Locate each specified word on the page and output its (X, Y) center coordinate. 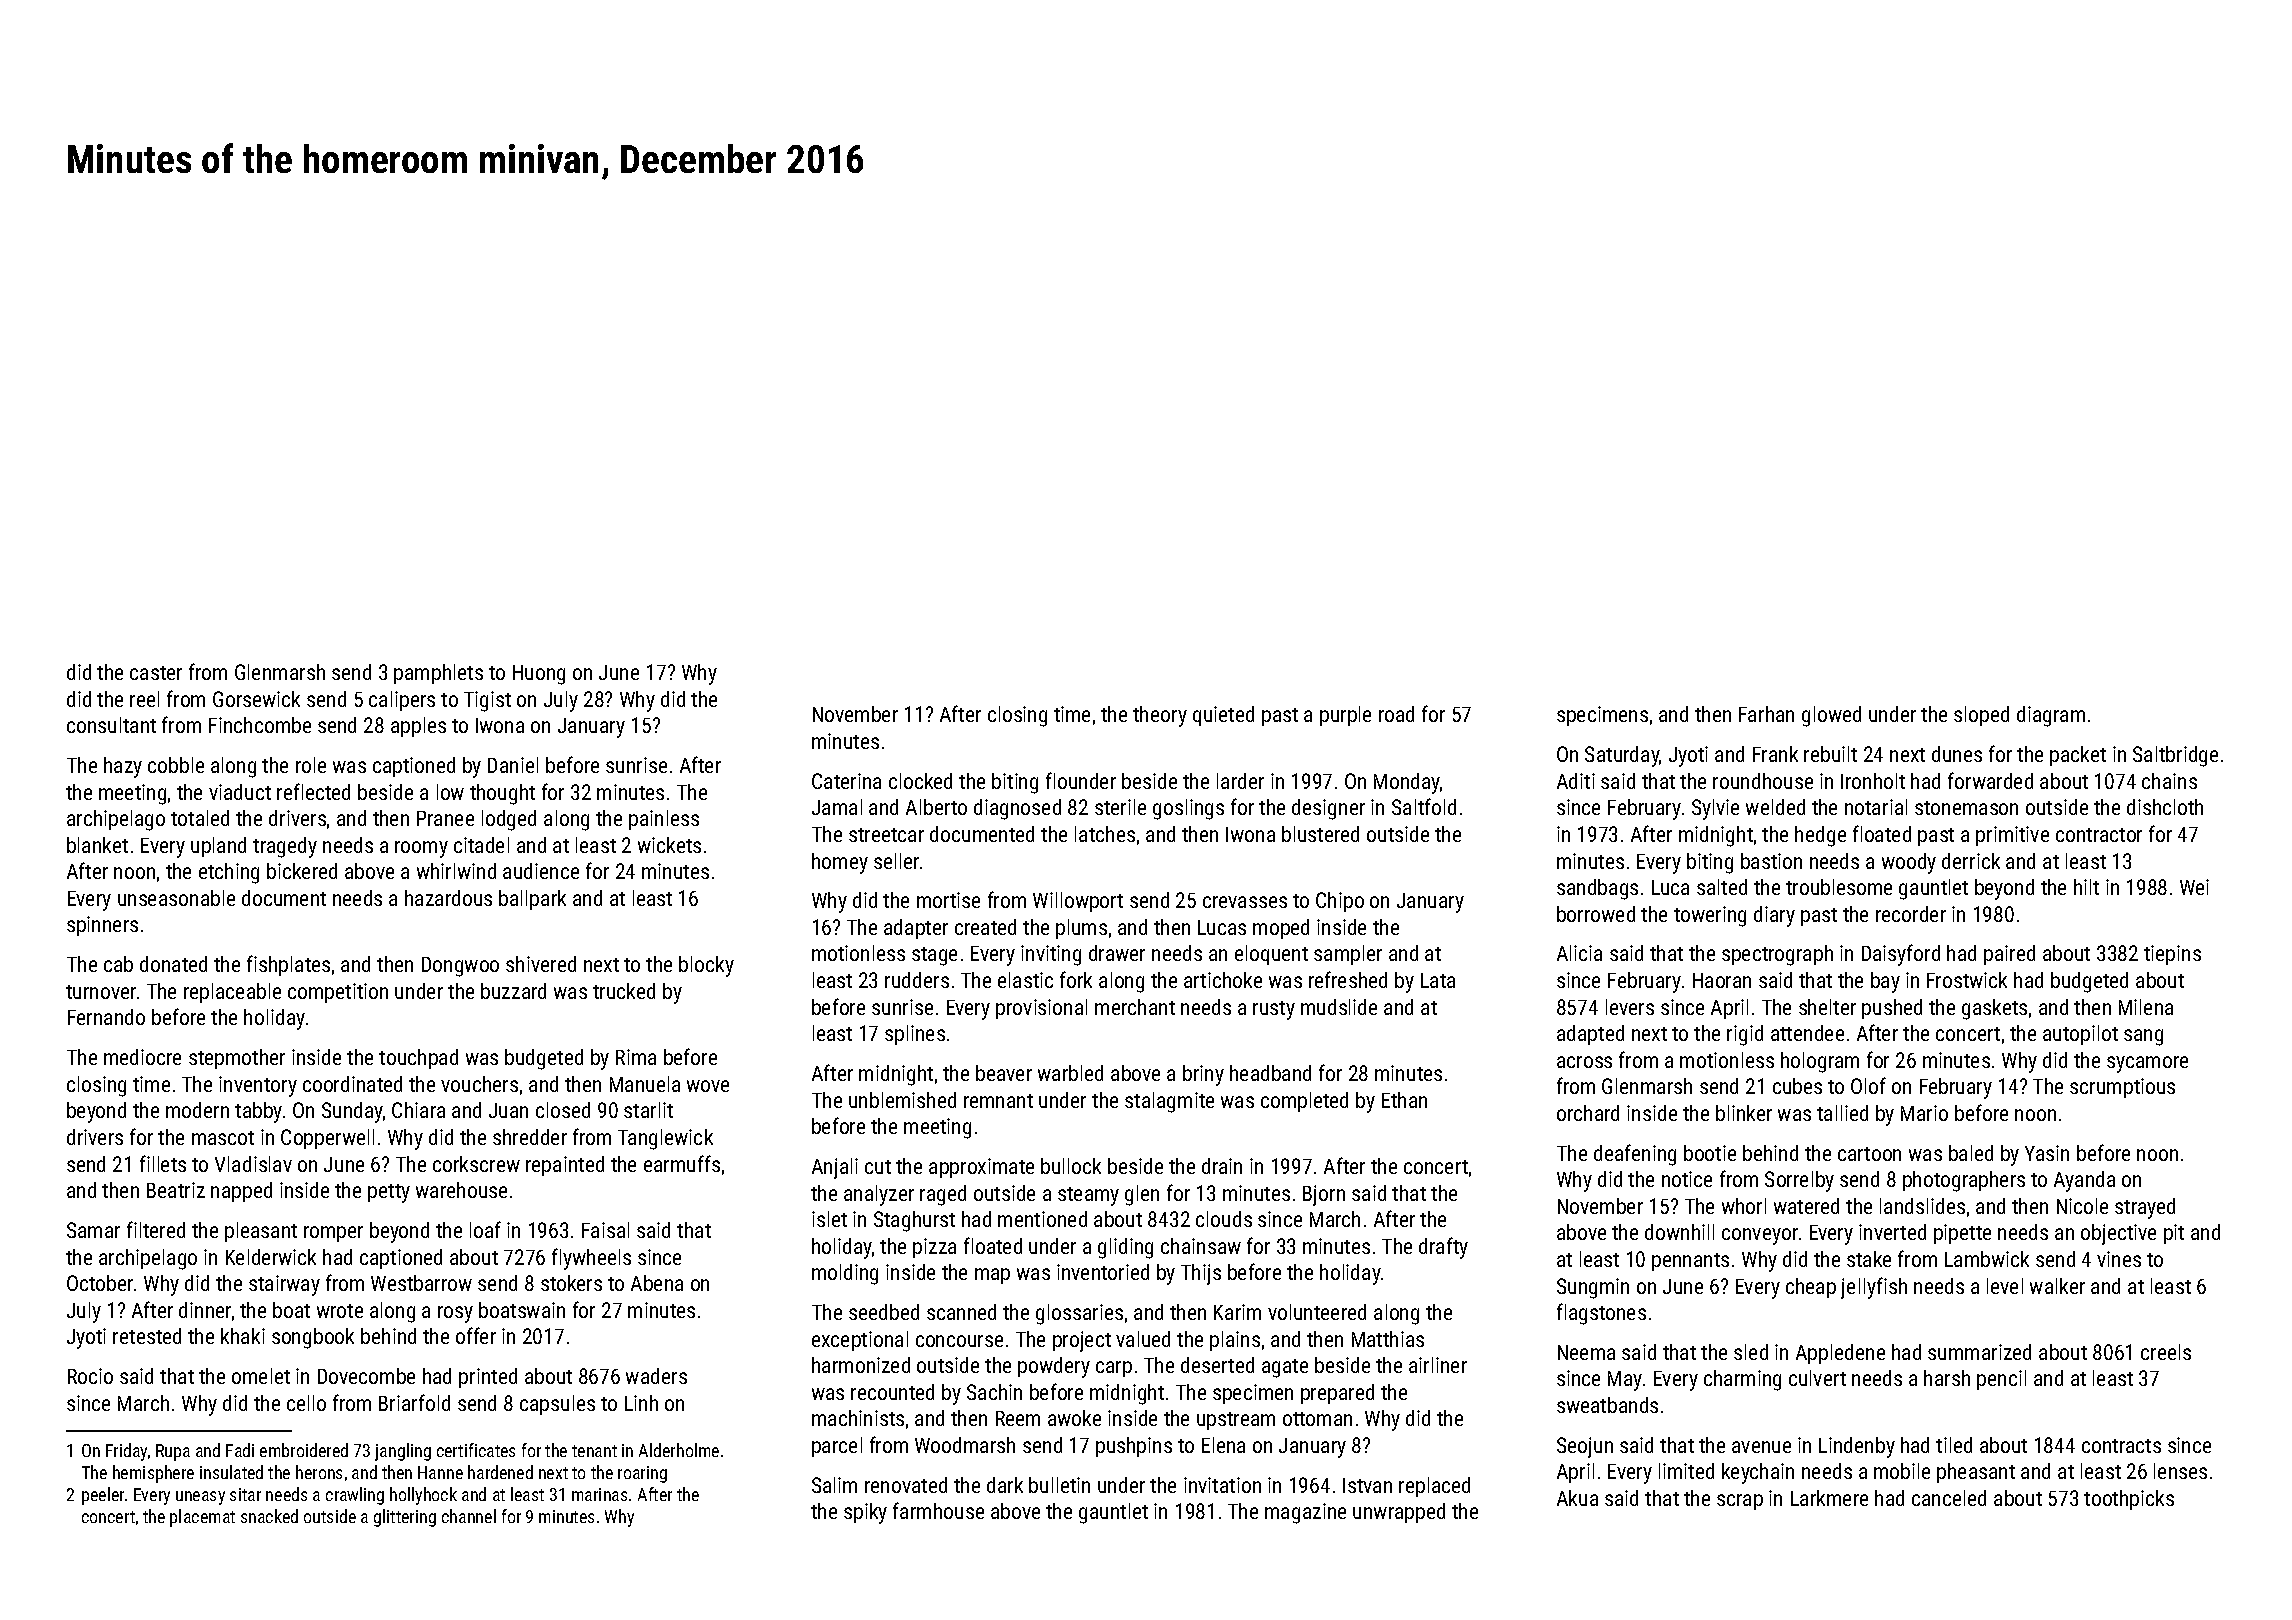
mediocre (142, 1057)
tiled (1954, 1445)
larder (1240, 781)
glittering (405, 1518)
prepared (1337, 1394)
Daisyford (1901, 955)
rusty (1274, 1010)
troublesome (1839, 887)
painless (664, 820)
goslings (1188, 809)
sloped (1981, 716)
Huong (539, 675)
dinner (205, 1310)
